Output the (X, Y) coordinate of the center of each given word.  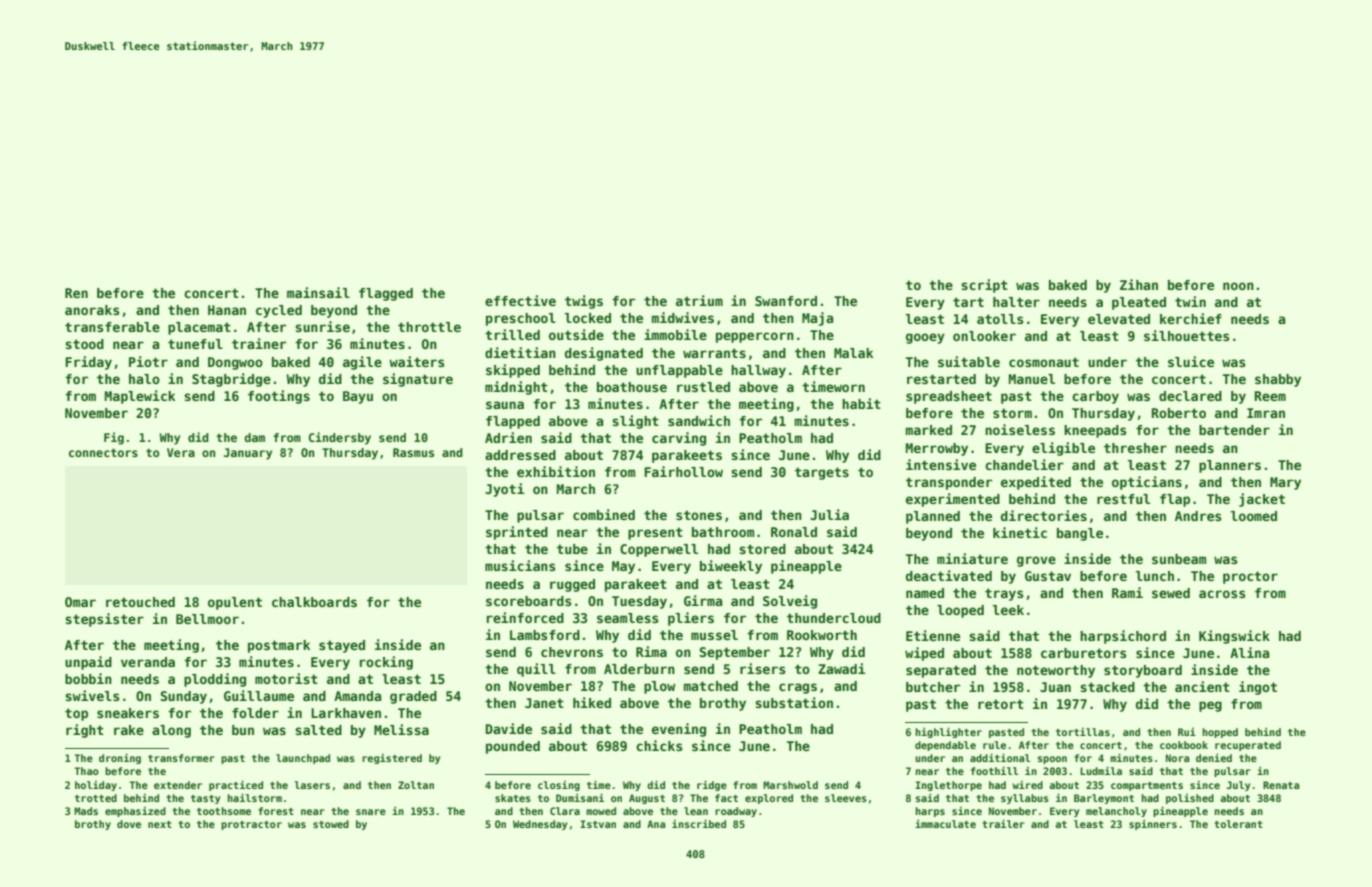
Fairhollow (683, 471)
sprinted (517, 533)
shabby (1278, 380)
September (735, 653)
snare (371, 812)
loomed (1254, 516)
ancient (1202, 686)
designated (604, 354)
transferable (112, 327)
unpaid (88, 663)
